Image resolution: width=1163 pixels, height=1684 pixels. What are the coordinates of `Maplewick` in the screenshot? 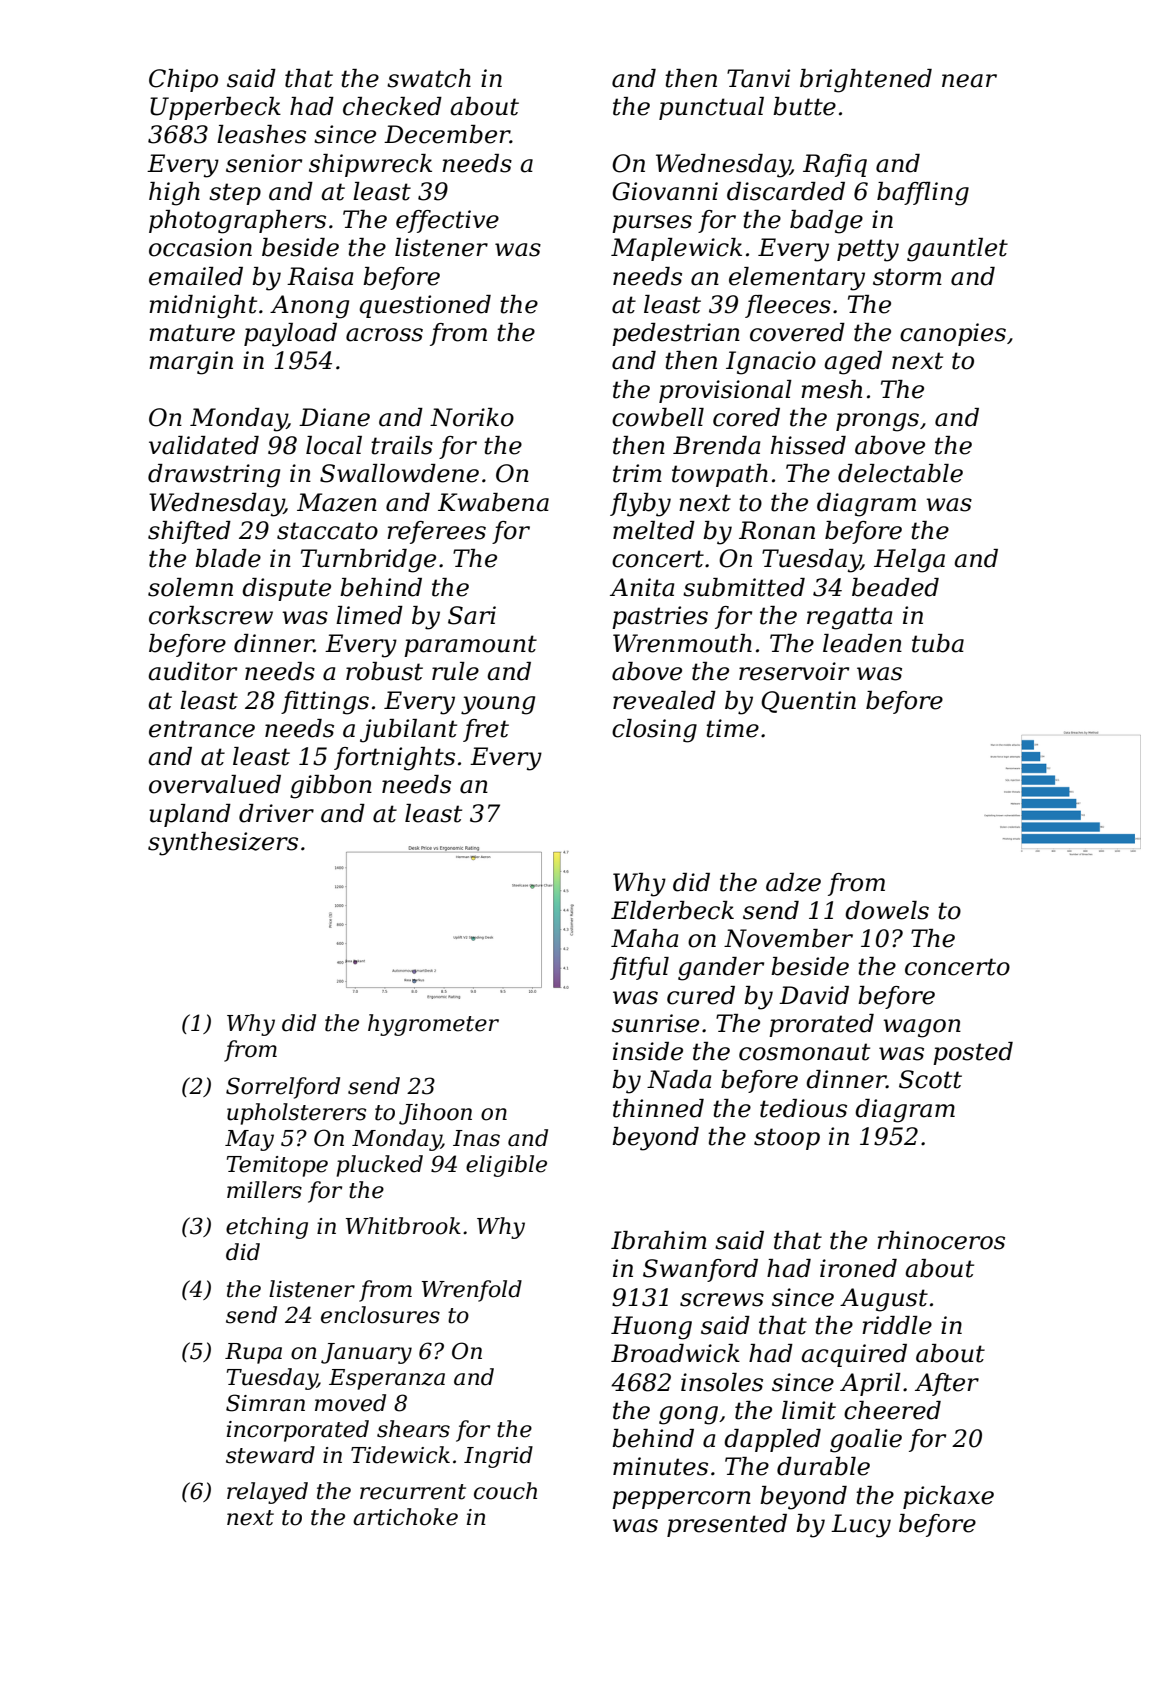 It's located at (676, 249).
